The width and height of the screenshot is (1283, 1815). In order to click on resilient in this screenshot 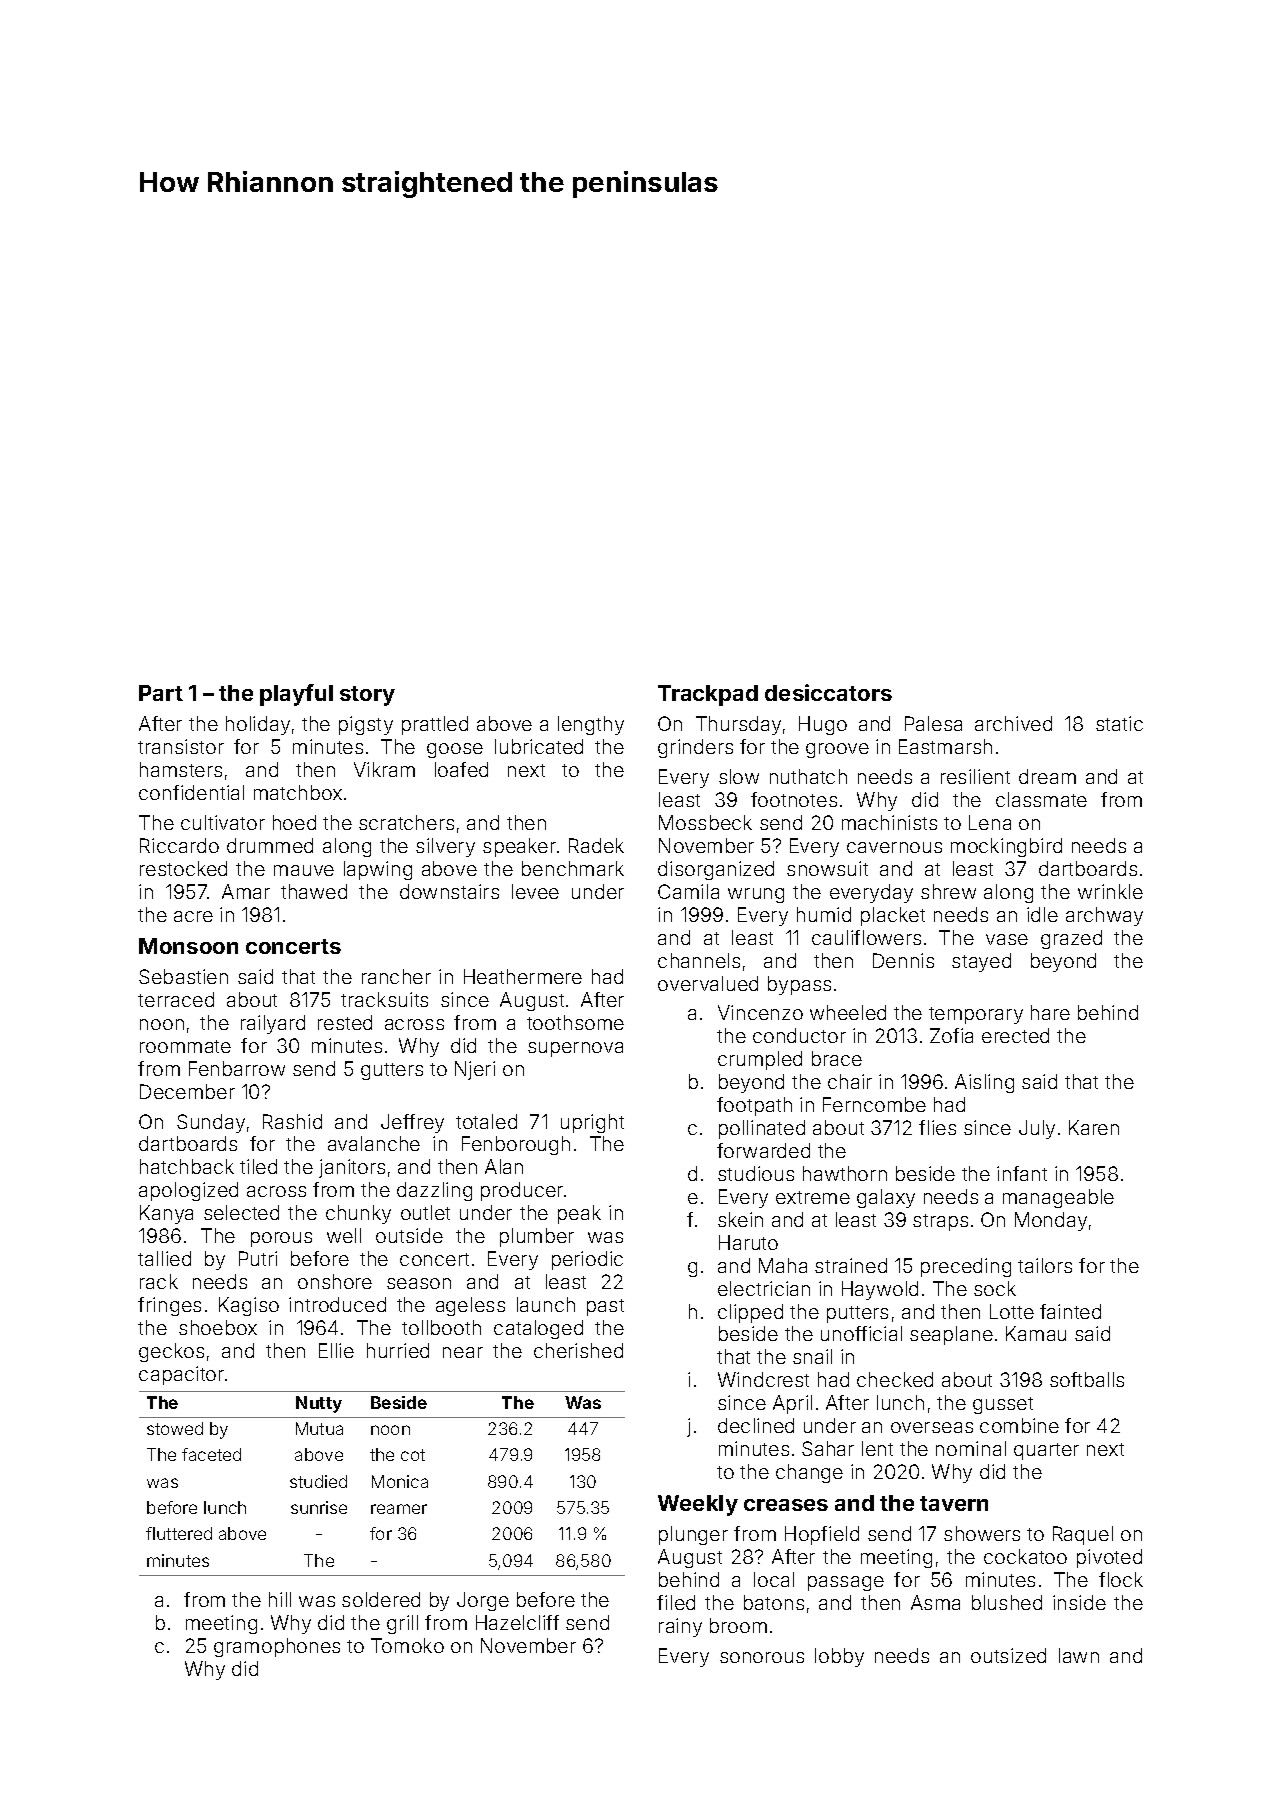, I will do `click(975, 776)`.
